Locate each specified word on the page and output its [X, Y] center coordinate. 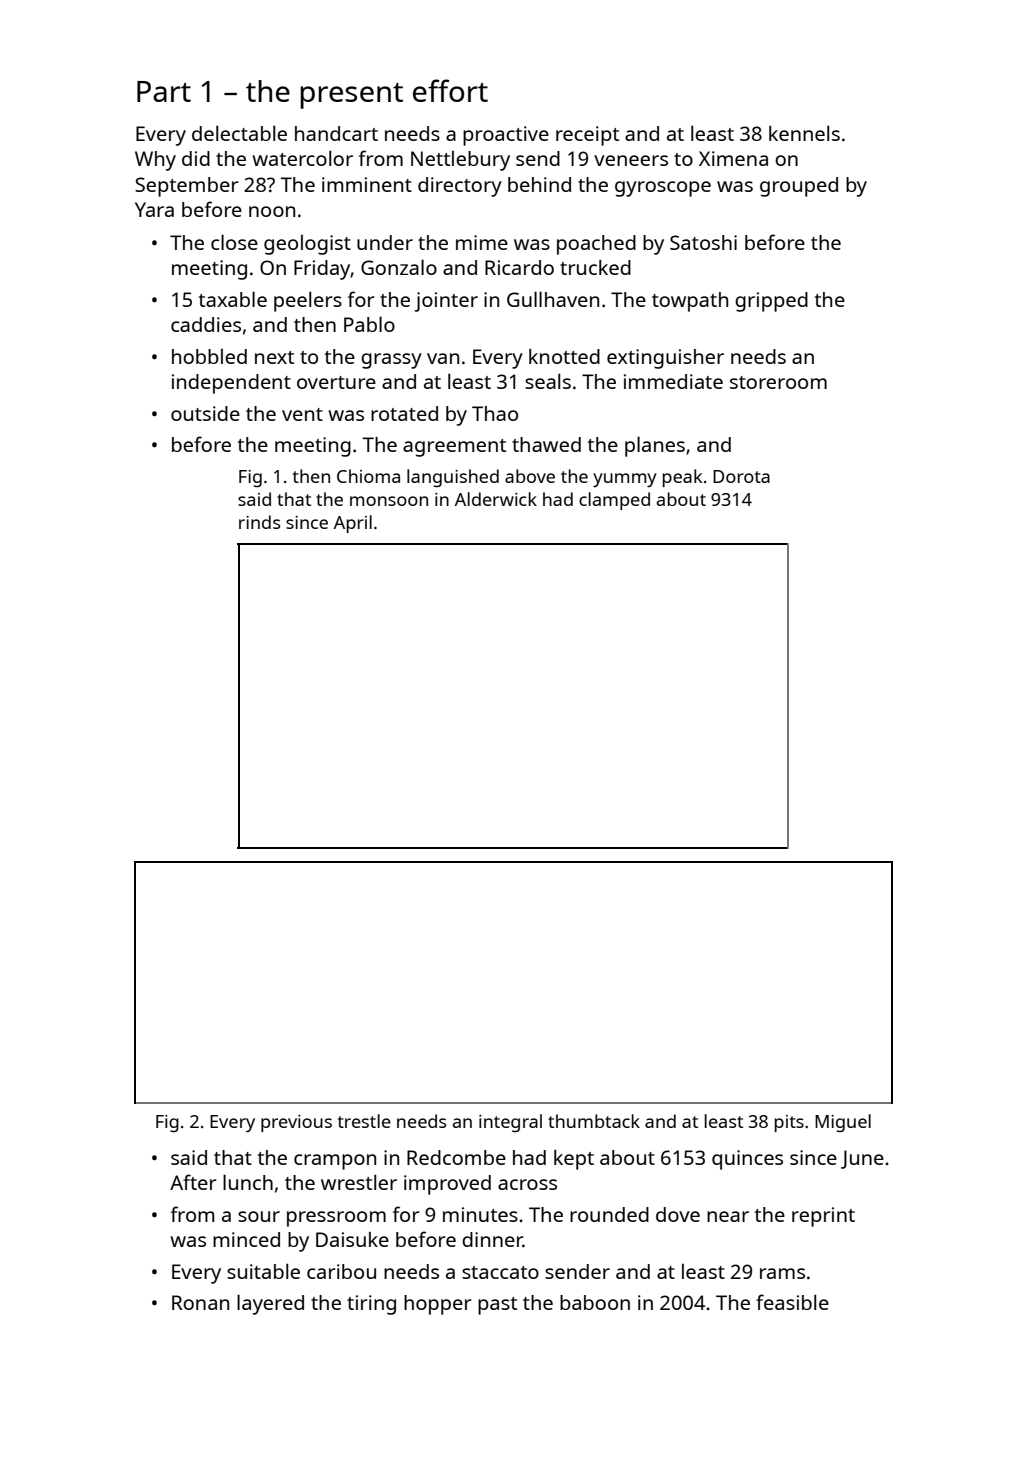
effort [450, 90]
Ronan [200, 1302]
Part [164, 91]
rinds [259, 522]
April [353, 524]
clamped [614, 501]
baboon [595, 1302]
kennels [804, 133]
